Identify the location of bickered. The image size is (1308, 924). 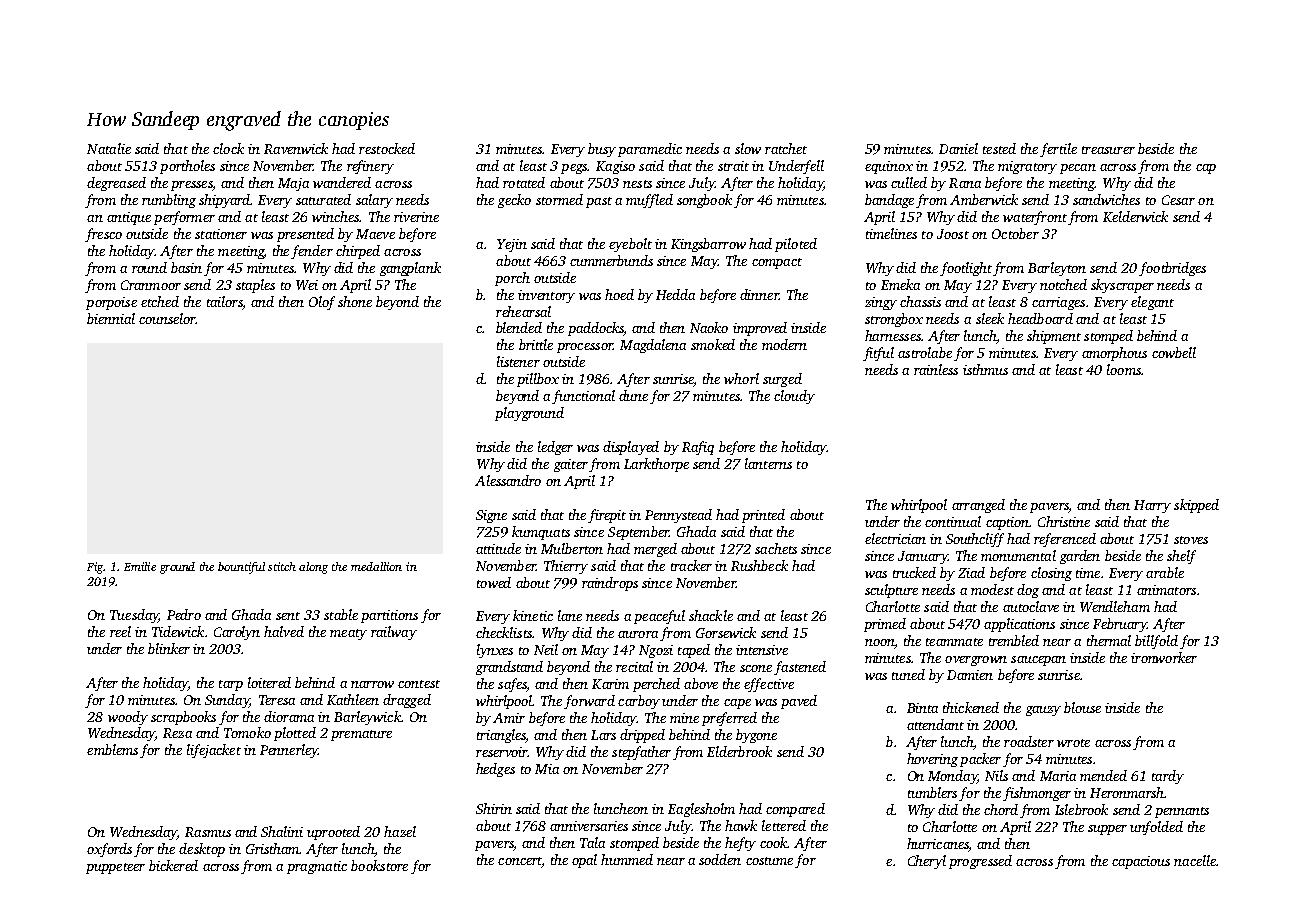
(173, 865).
